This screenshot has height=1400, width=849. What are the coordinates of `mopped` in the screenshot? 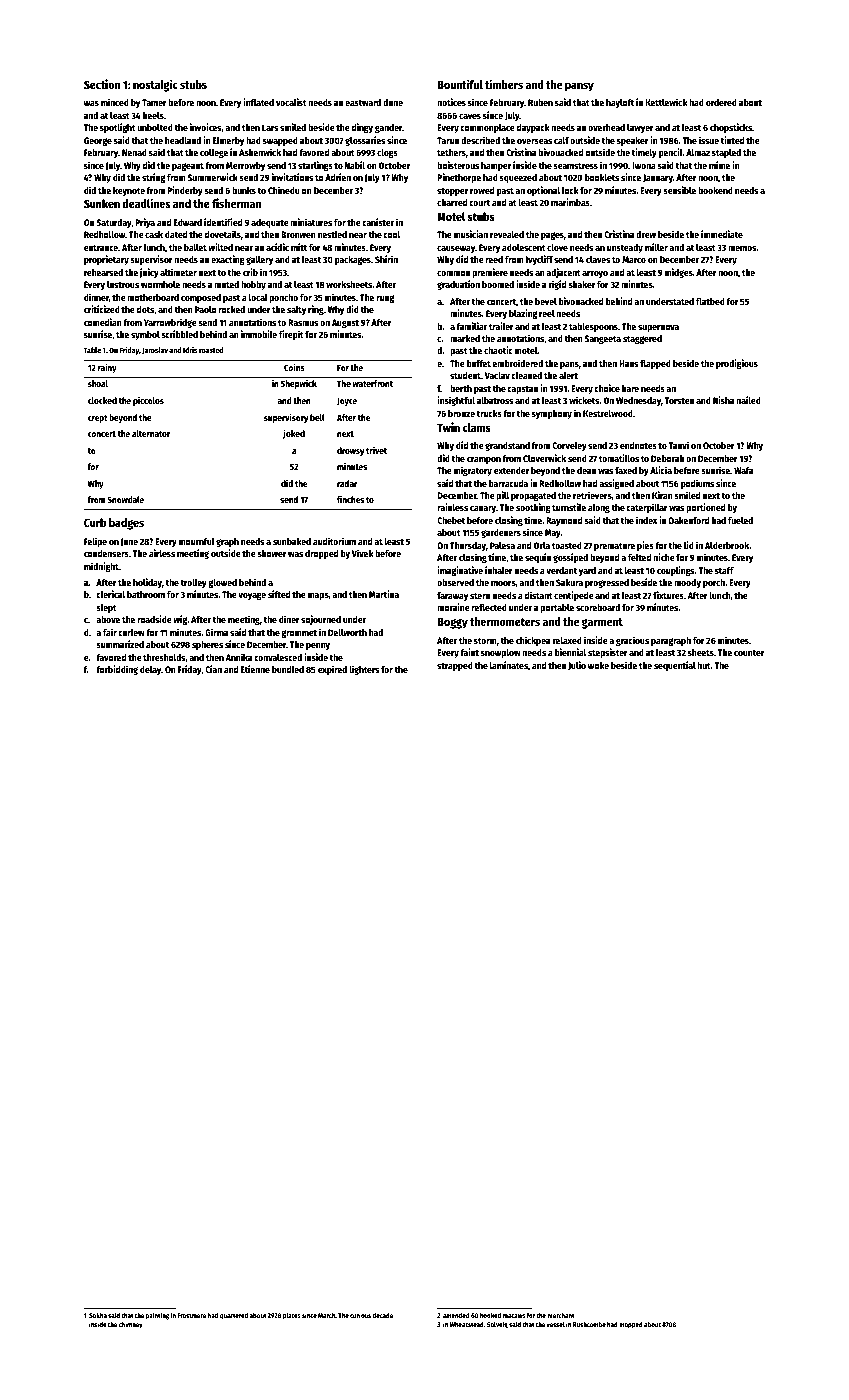 It's located at (631, 1325).
